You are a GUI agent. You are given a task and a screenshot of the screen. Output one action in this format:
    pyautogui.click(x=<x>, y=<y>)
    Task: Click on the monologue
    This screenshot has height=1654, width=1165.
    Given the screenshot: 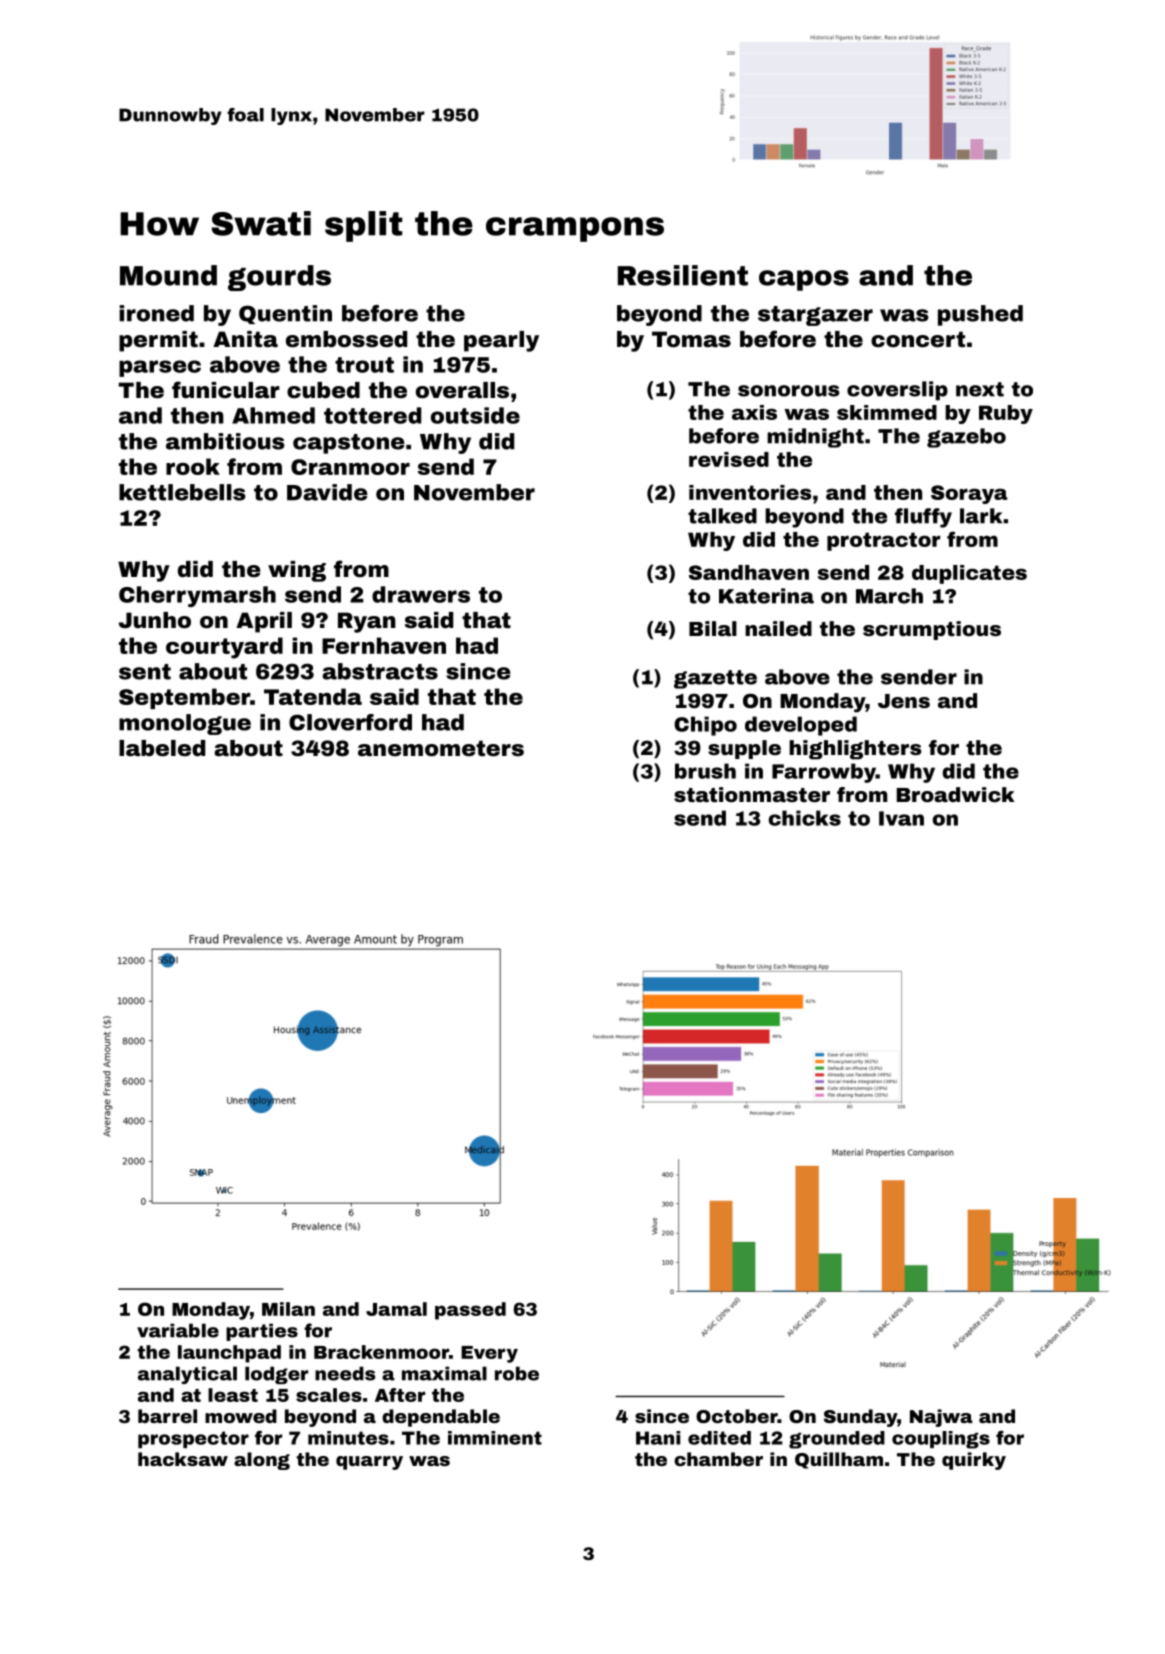 What is the action you would take?
    pyautogui.click(x=185, y=724)
